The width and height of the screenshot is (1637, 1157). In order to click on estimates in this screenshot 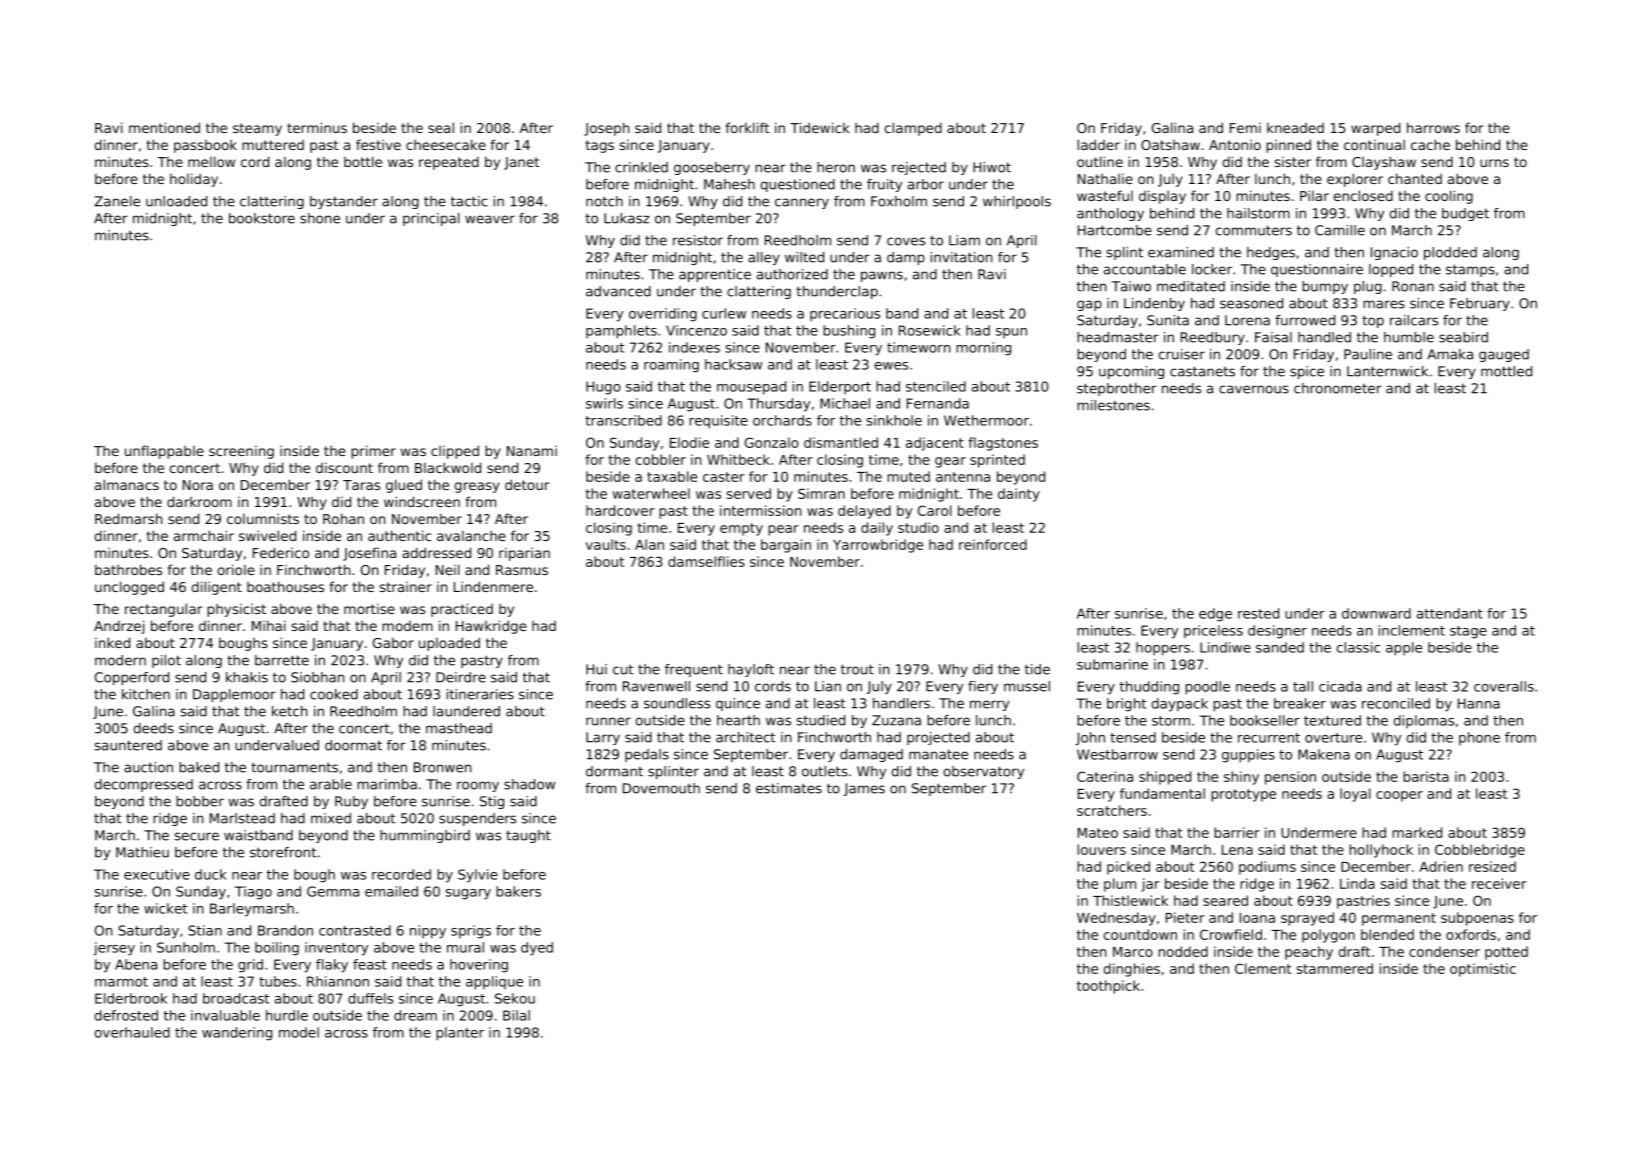, I will do `click(789, 788)`.
